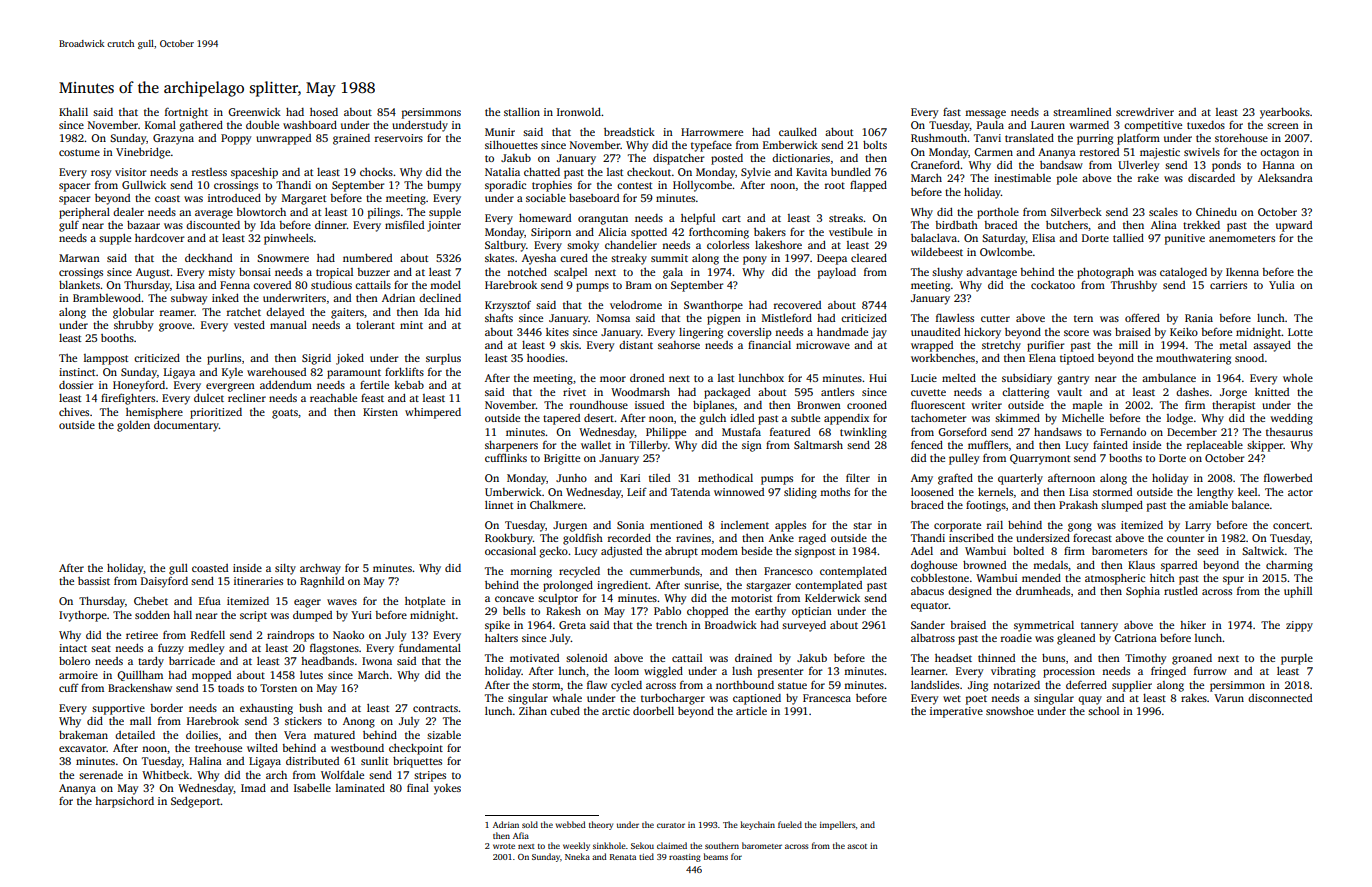 The height and width of the screenshot is (887, 1372). What do you see at coordinates (124, 802) in the screenshot?
I see `harpsichord` at bounding box center [124, 802].
